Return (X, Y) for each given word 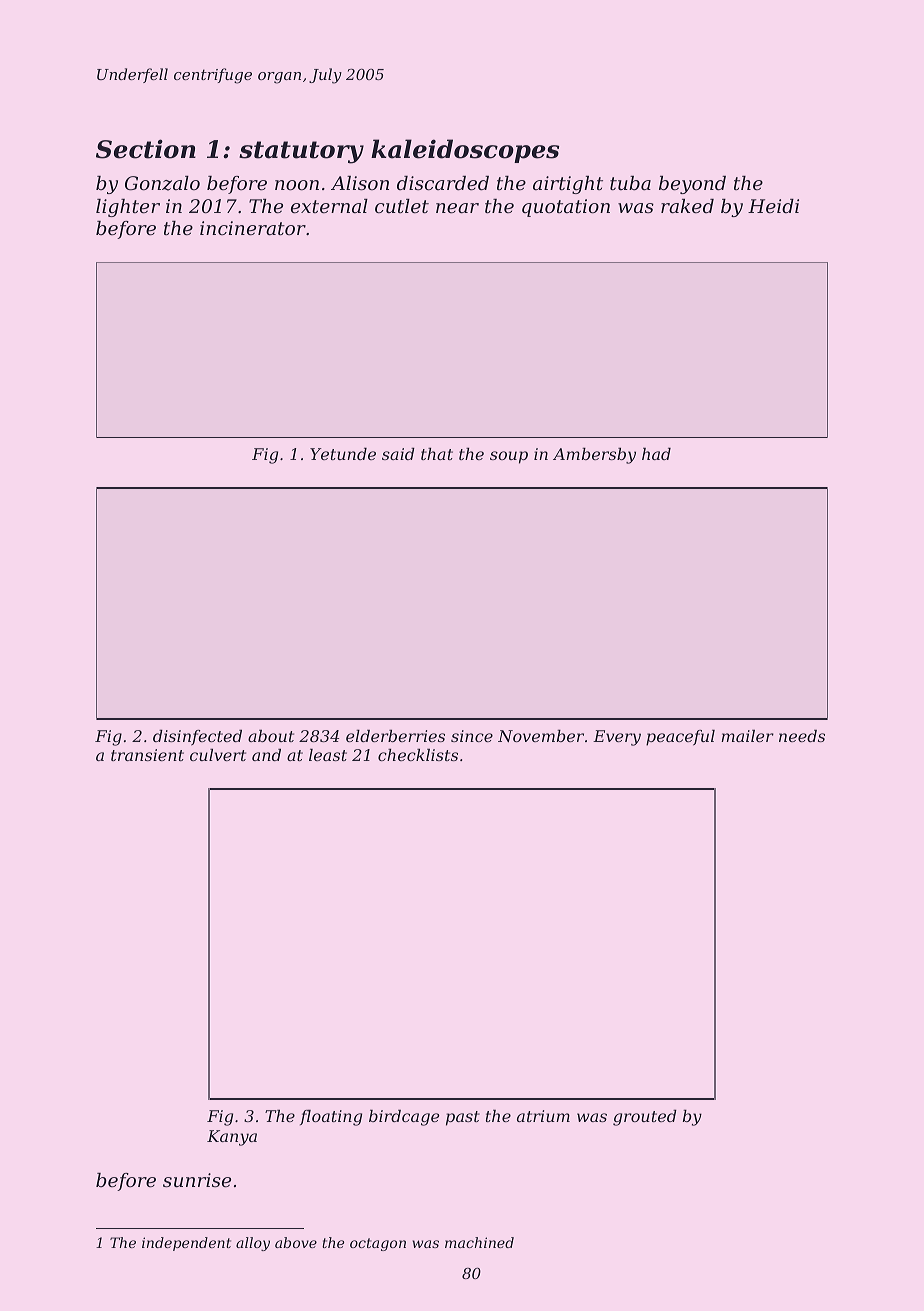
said (398, 454)
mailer (747, 736)
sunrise (197, 1180)
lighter (128, 208)
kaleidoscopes (465, 151)
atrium (543, 1116)
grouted (645, 1118)
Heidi (773, 206)
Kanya (232, 1138)
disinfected (197, 738)
